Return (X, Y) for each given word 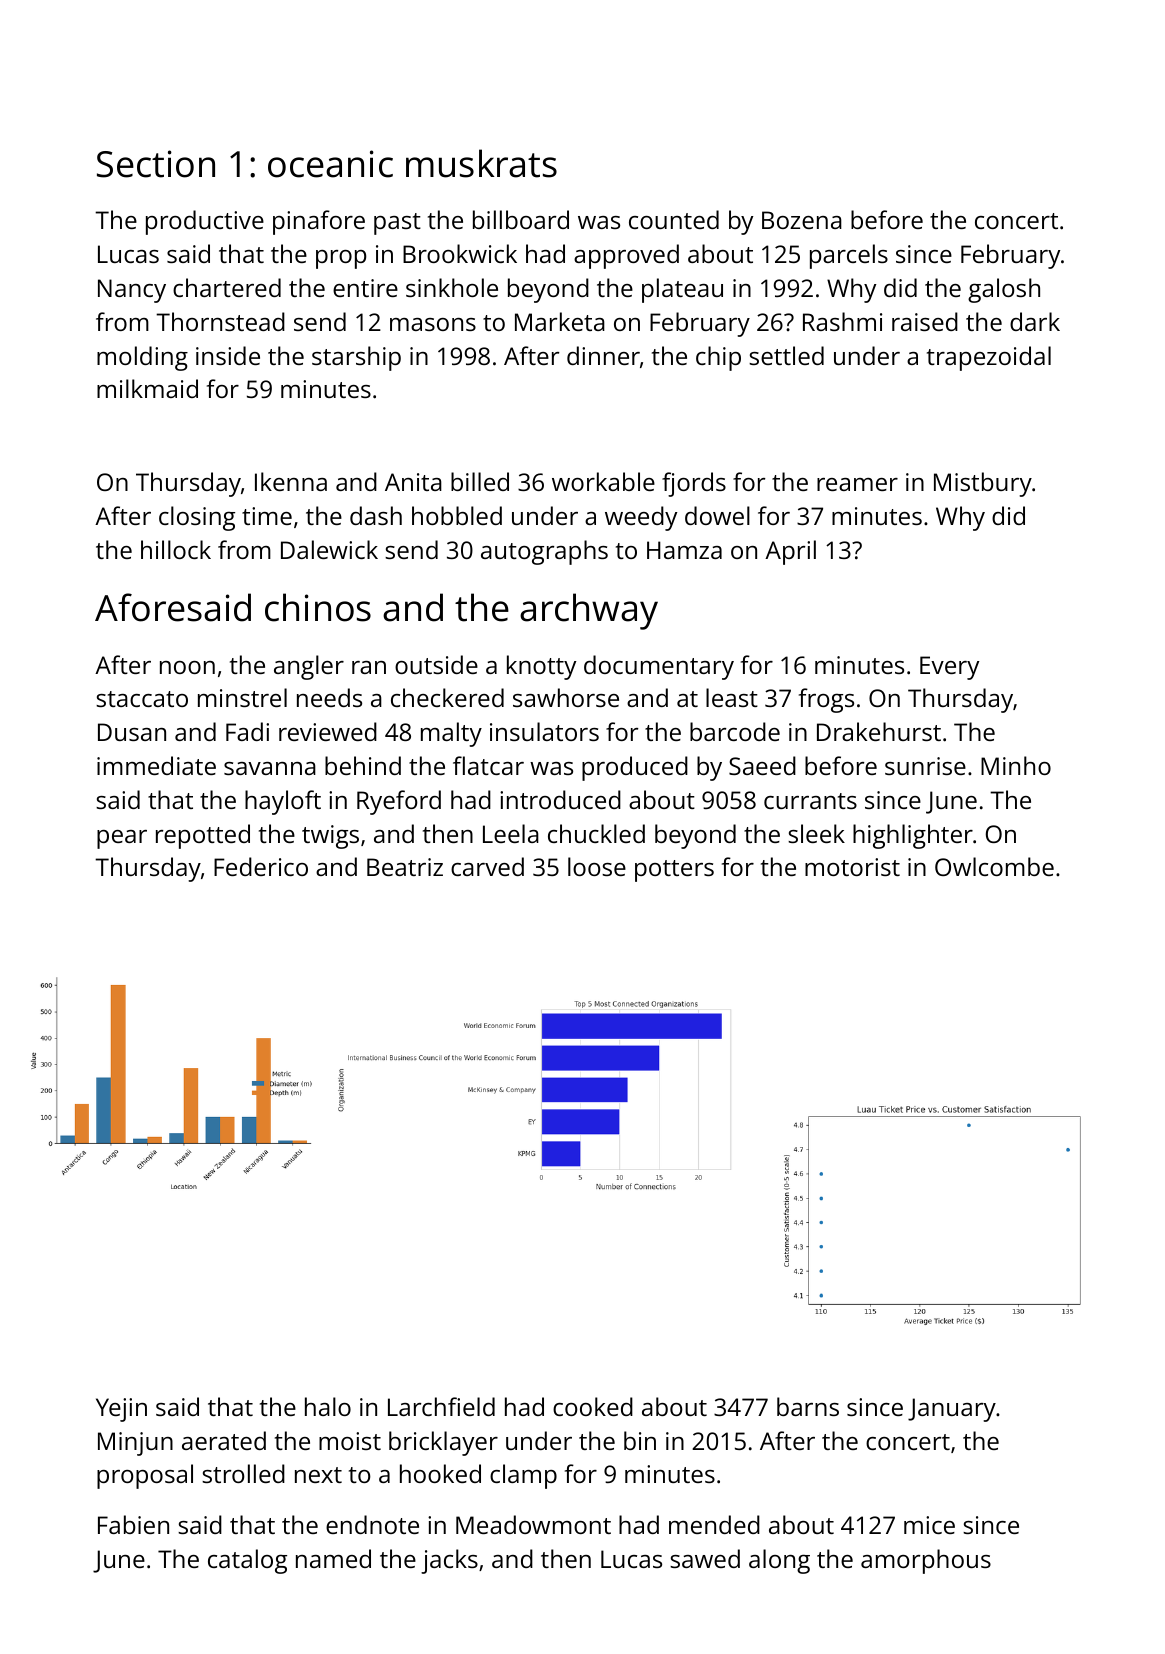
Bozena (802, 220)
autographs (544, 552)
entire (365, 288)
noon (187, 667)
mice (929, 1525)
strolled (243, 1473)
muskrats (481, 163)
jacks (449, 1561)
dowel (717, 515)
